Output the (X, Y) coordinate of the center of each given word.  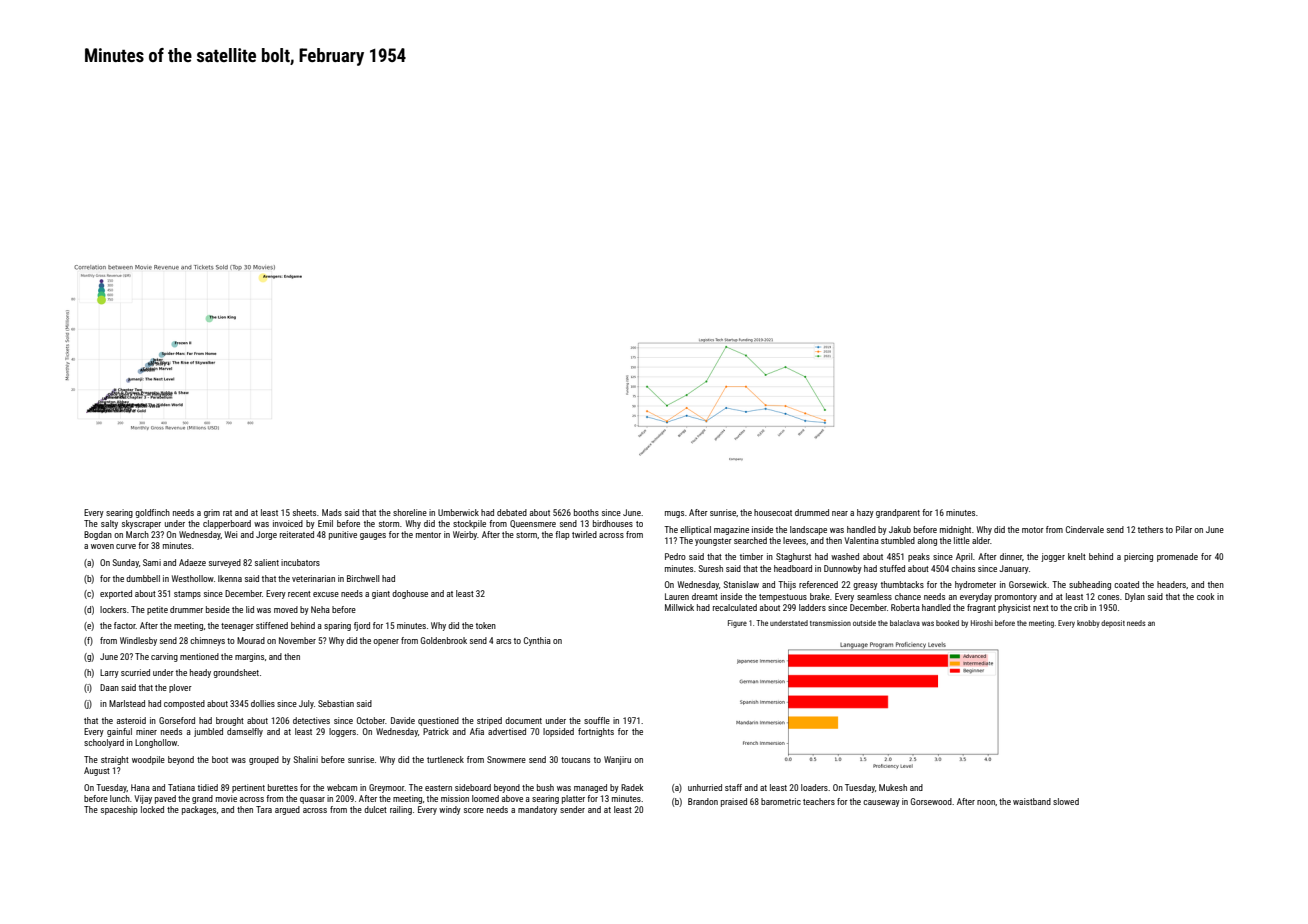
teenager (237, 627)
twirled (584, 534)
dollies (263, 703)
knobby (1088, 624)
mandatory (537, 810)
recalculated (735, 607)
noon (986, 802)
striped (489, 721)
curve (126, 546)
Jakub (900, 529)
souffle (597, 720)
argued (287, 810)
